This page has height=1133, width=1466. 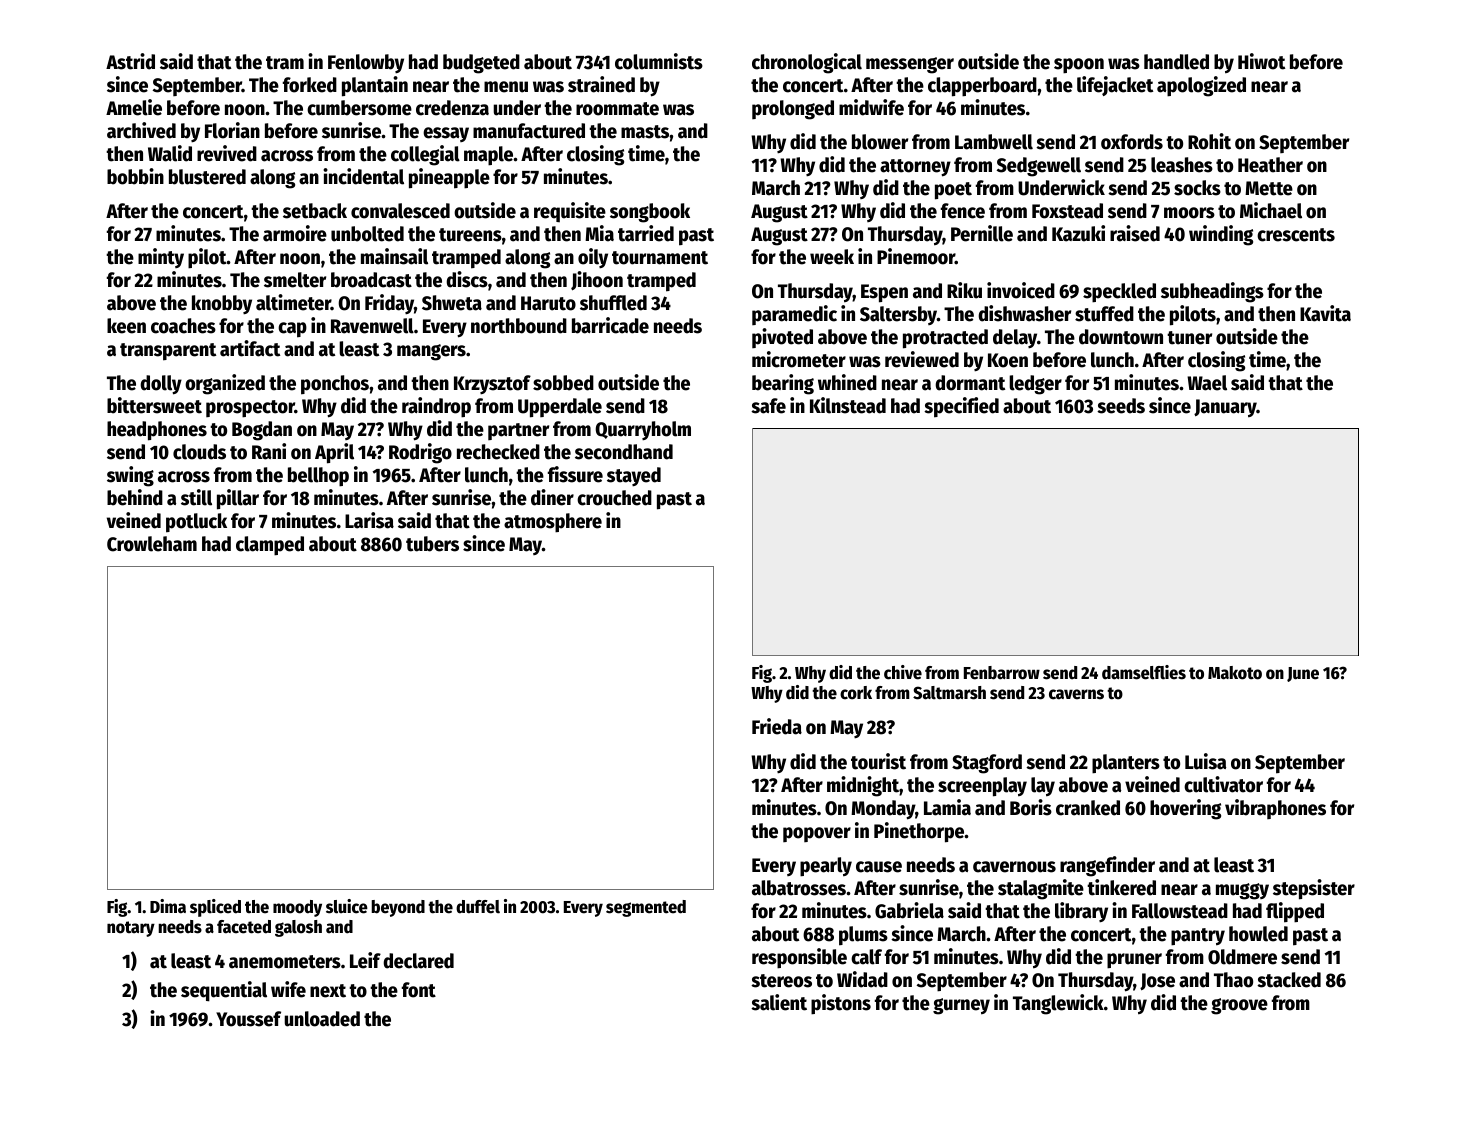 I want to click on Frieda, so click(x=777, y=726).
